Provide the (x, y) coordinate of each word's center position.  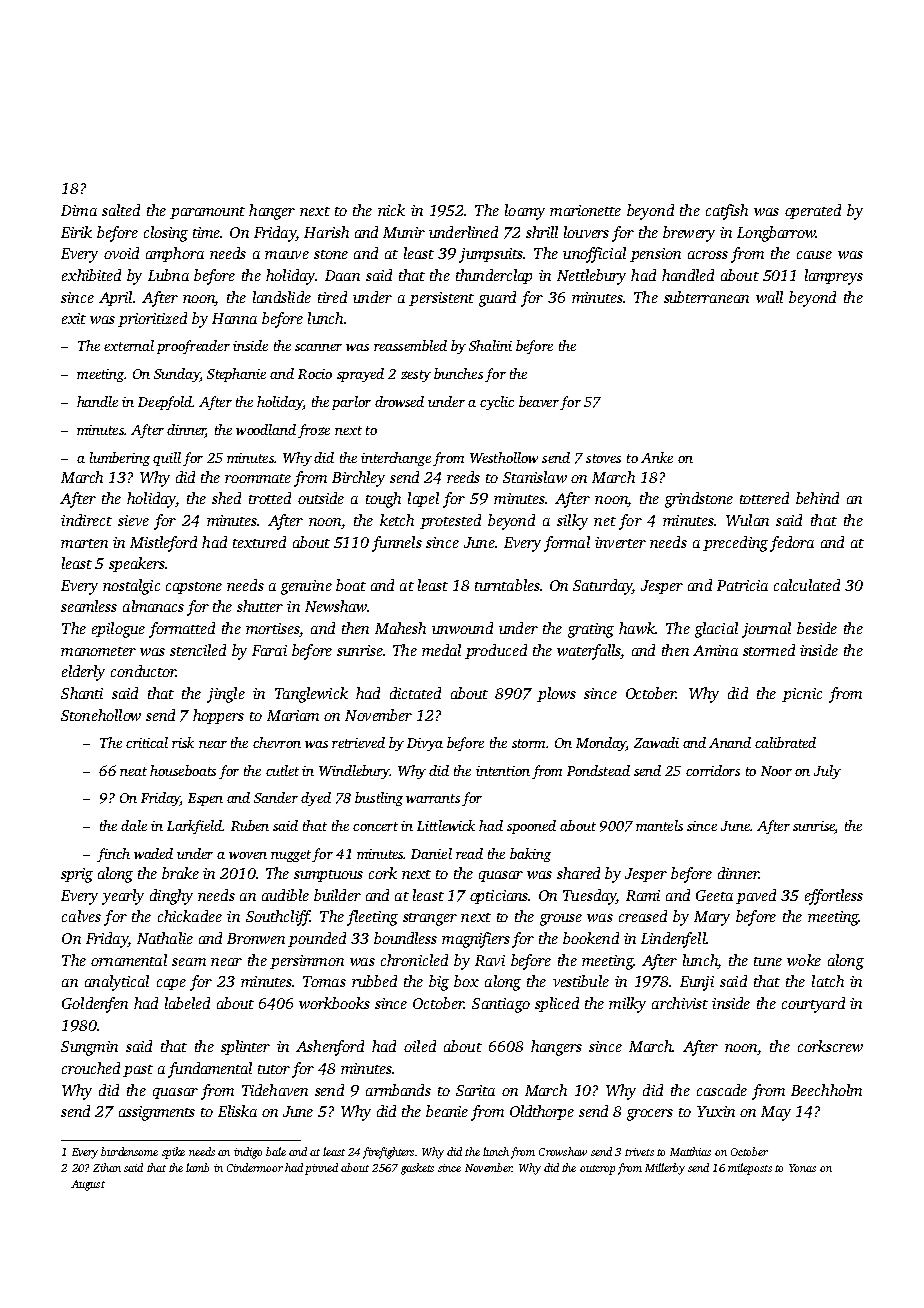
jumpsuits (491, 255)
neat (133, 771)
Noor (776, 771)
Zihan (107, 1167)
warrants (433, 798)
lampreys (834, 277)
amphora (175, 254)
